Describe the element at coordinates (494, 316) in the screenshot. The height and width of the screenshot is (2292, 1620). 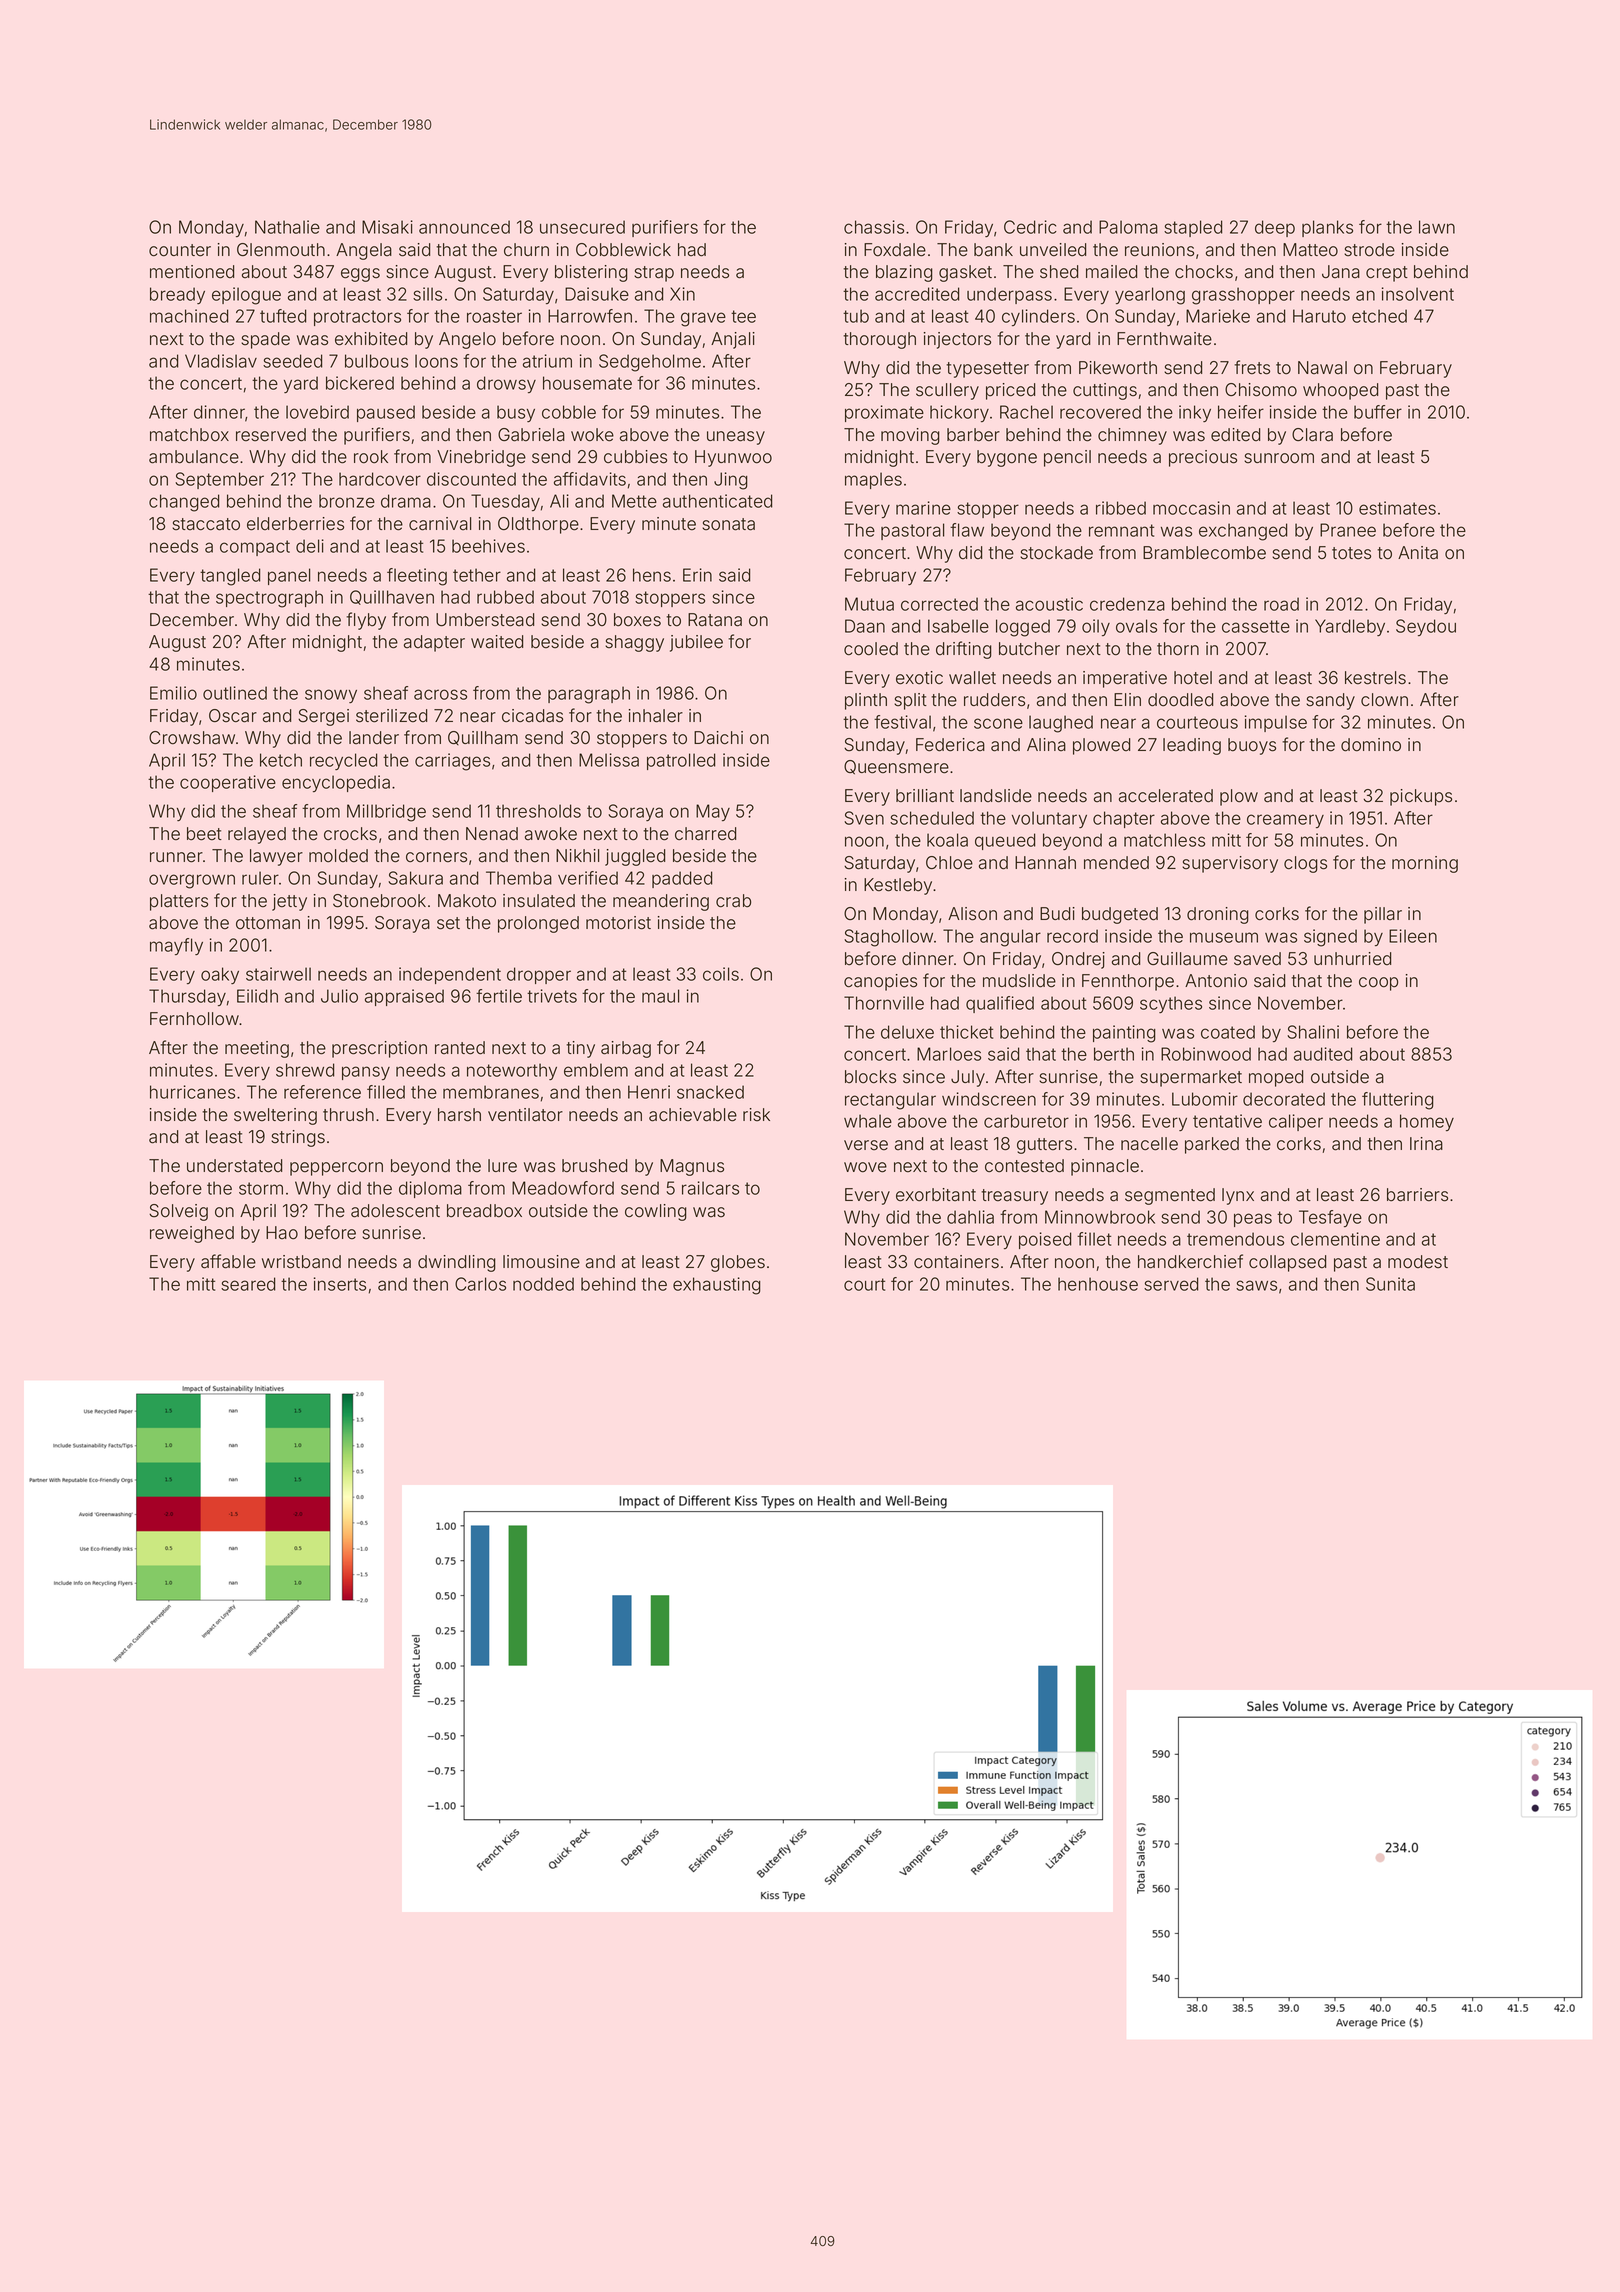
I see `roaster` at that location.
